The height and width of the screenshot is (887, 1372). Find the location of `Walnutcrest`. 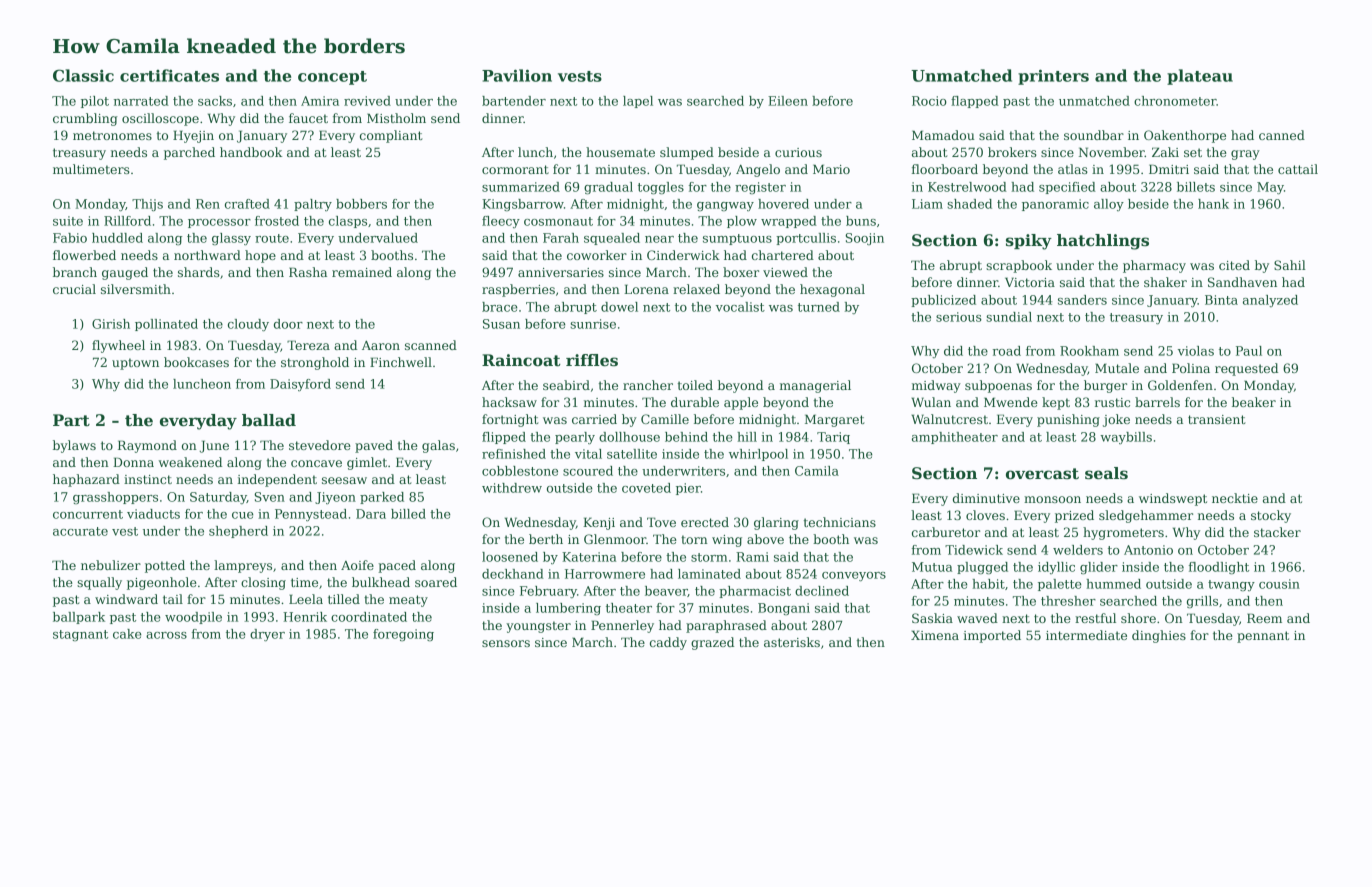

Walnutcrest is located at coordinates (949, 419).
